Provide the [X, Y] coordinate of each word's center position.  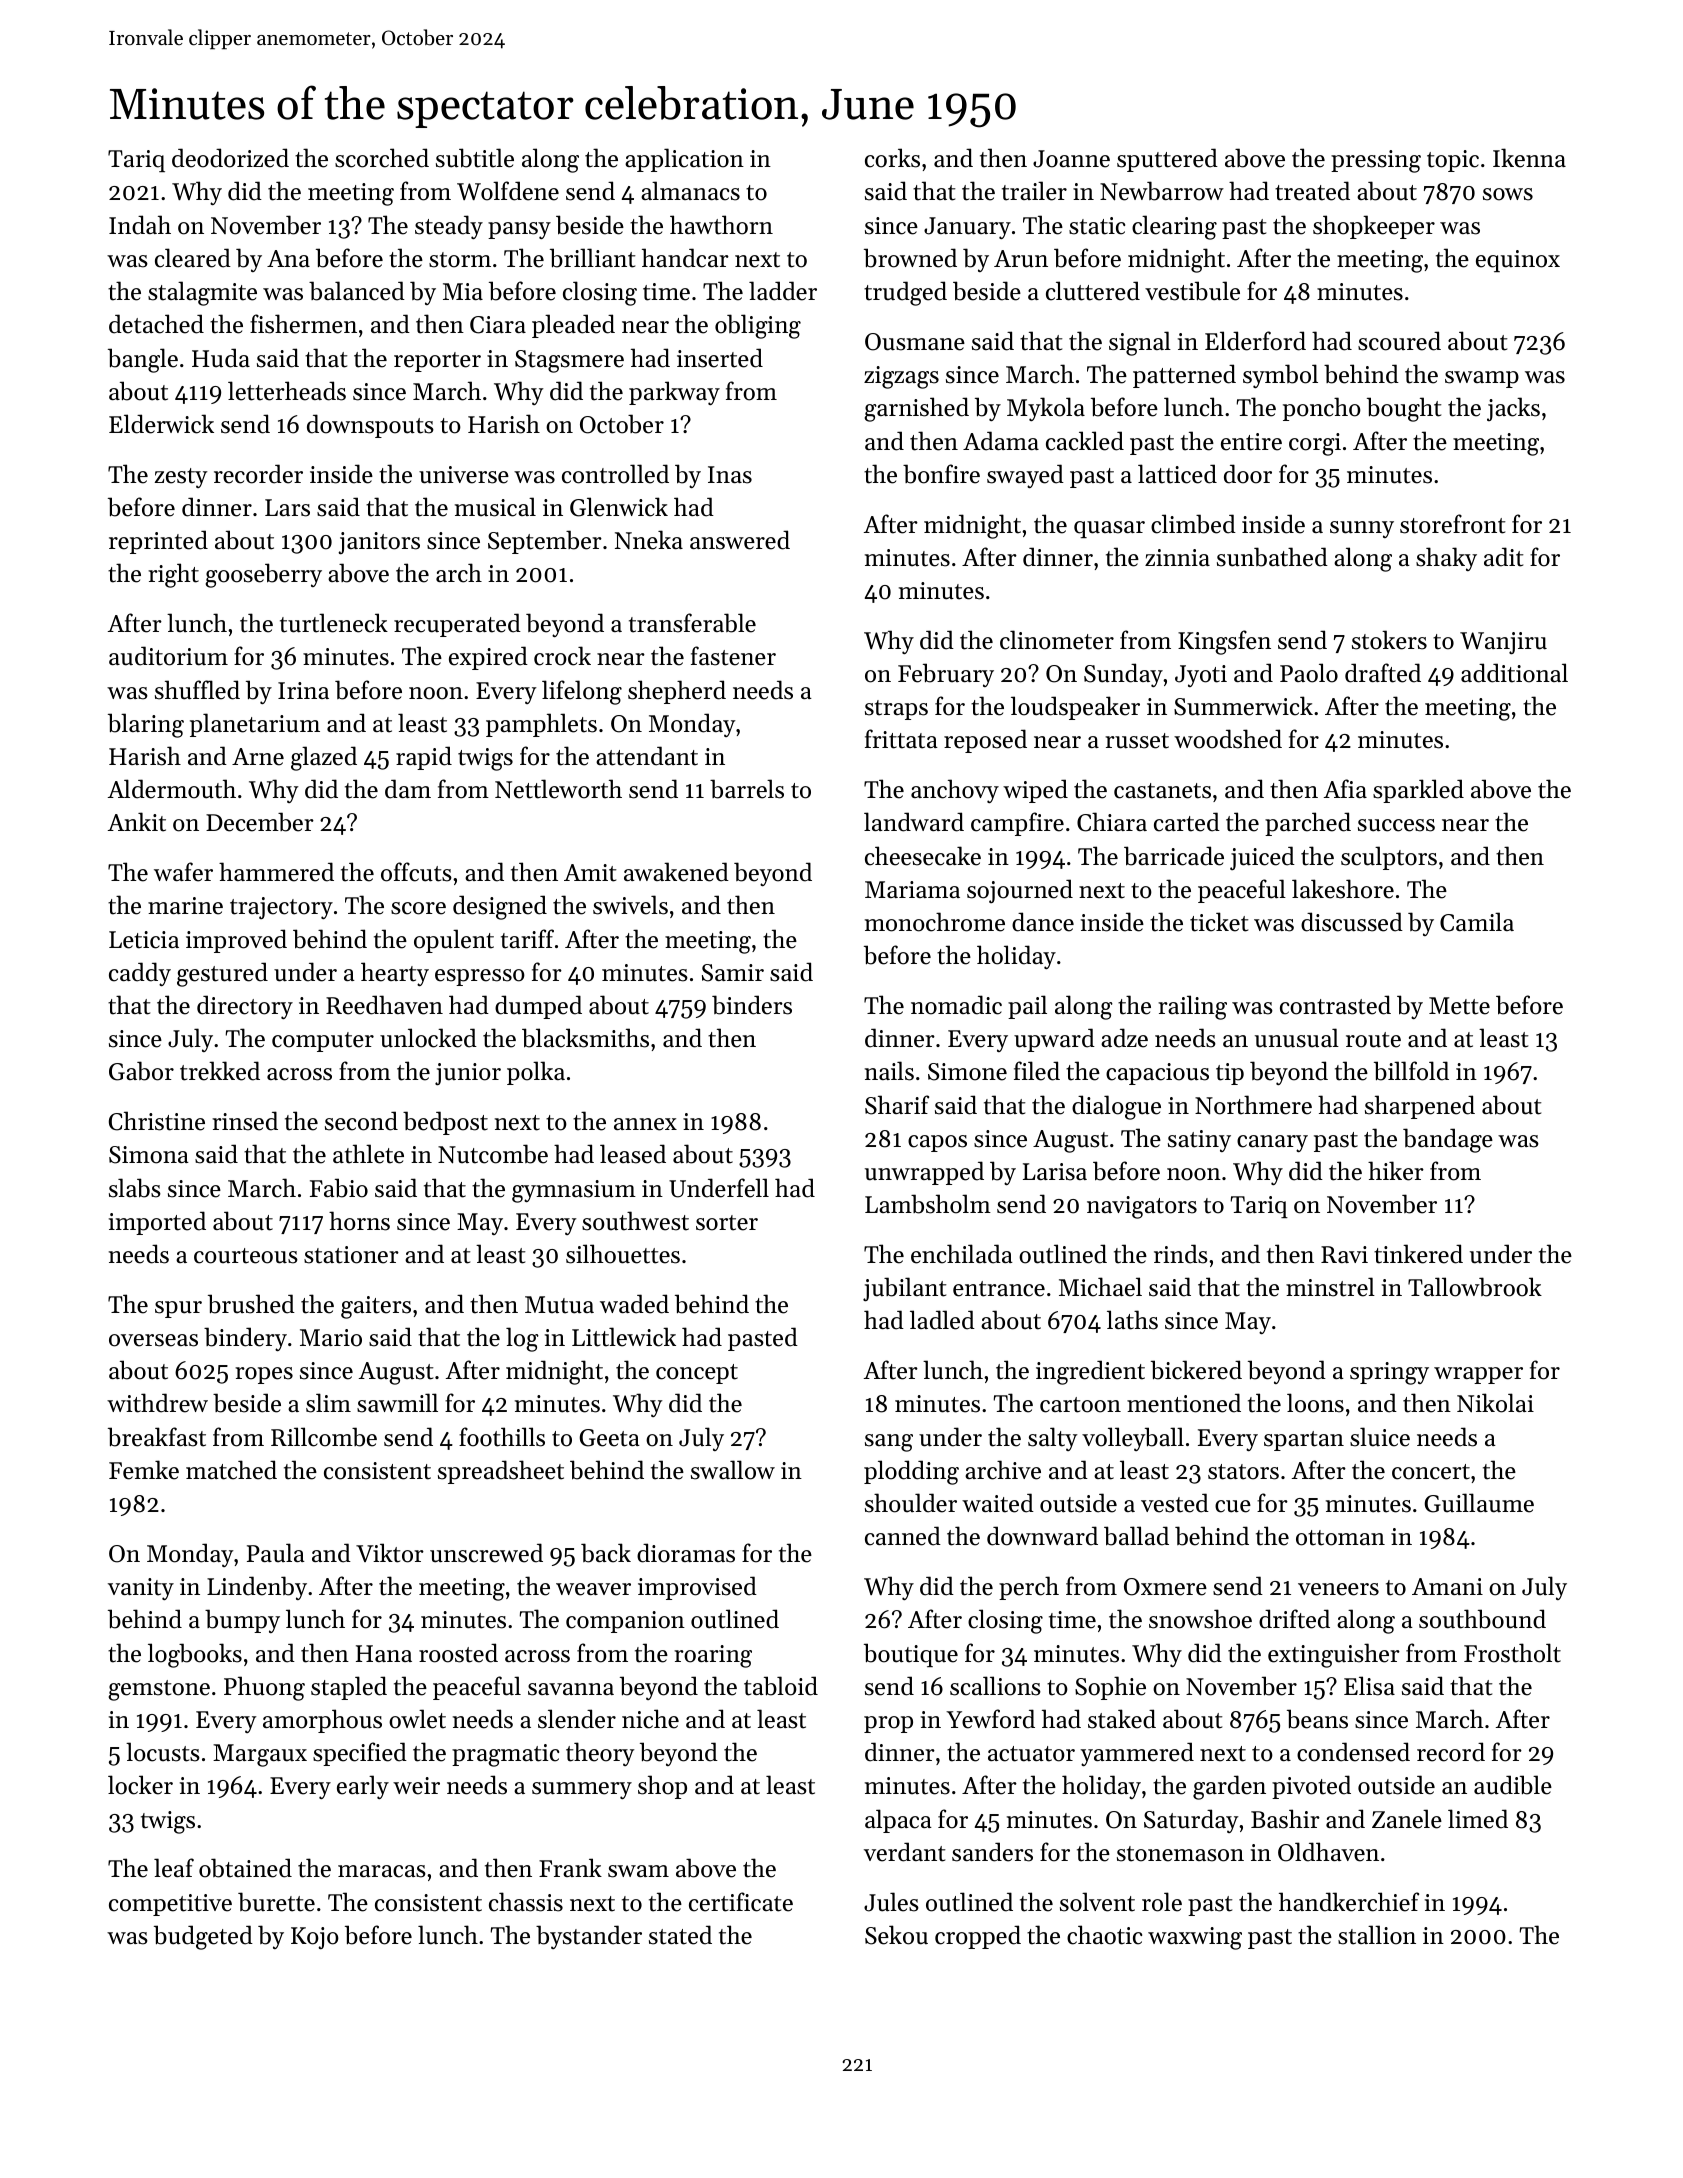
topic [1453, 161]
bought [1404, 409]
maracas [382, 1871]
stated [680, 1935]
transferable [692, 623]
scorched [382, 158]
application [684, 160]
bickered [1196, 1370]
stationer [351, 1255]
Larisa [1055, 1172]
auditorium [168, 656]
